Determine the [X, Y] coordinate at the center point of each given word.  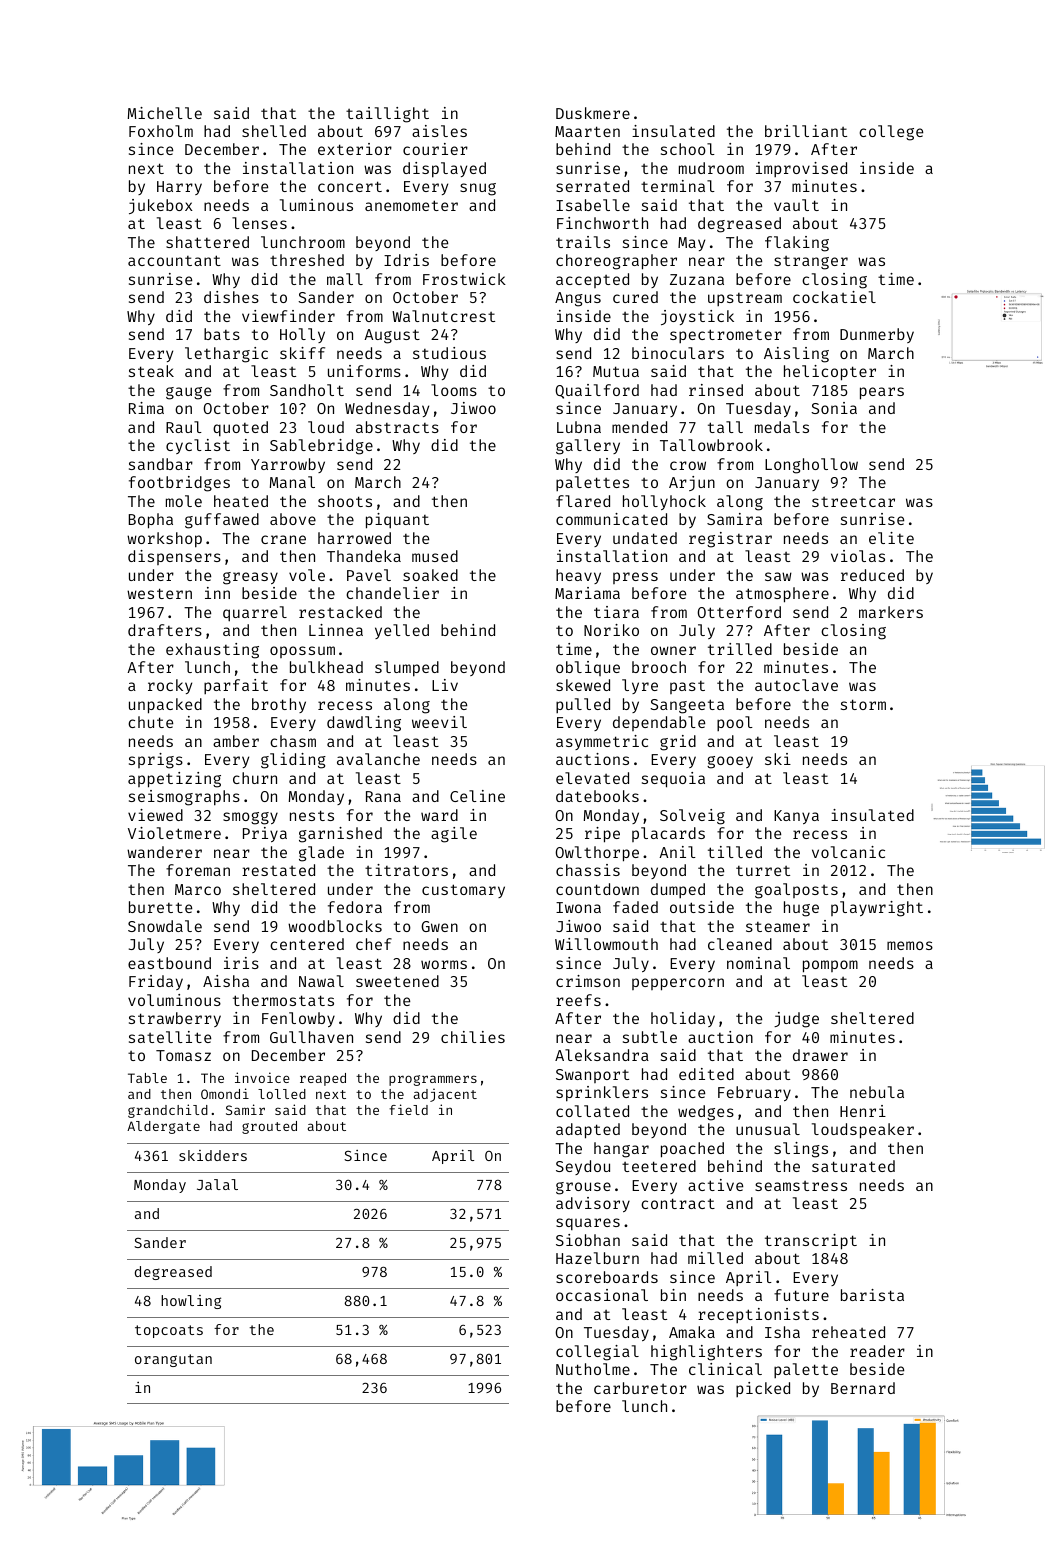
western [159, 593]
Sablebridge [321, 447]
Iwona [578, 907]
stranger [811, 263]
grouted [269, 1127]
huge [801, 909]
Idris [406, 260]
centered [307, 944]
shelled [274, 131]
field [408, 1109]
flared [583, 501]
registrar [730, 540]
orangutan [173, 1360]
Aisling [796, 355]
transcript [811, 1242]
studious [449, 353]
